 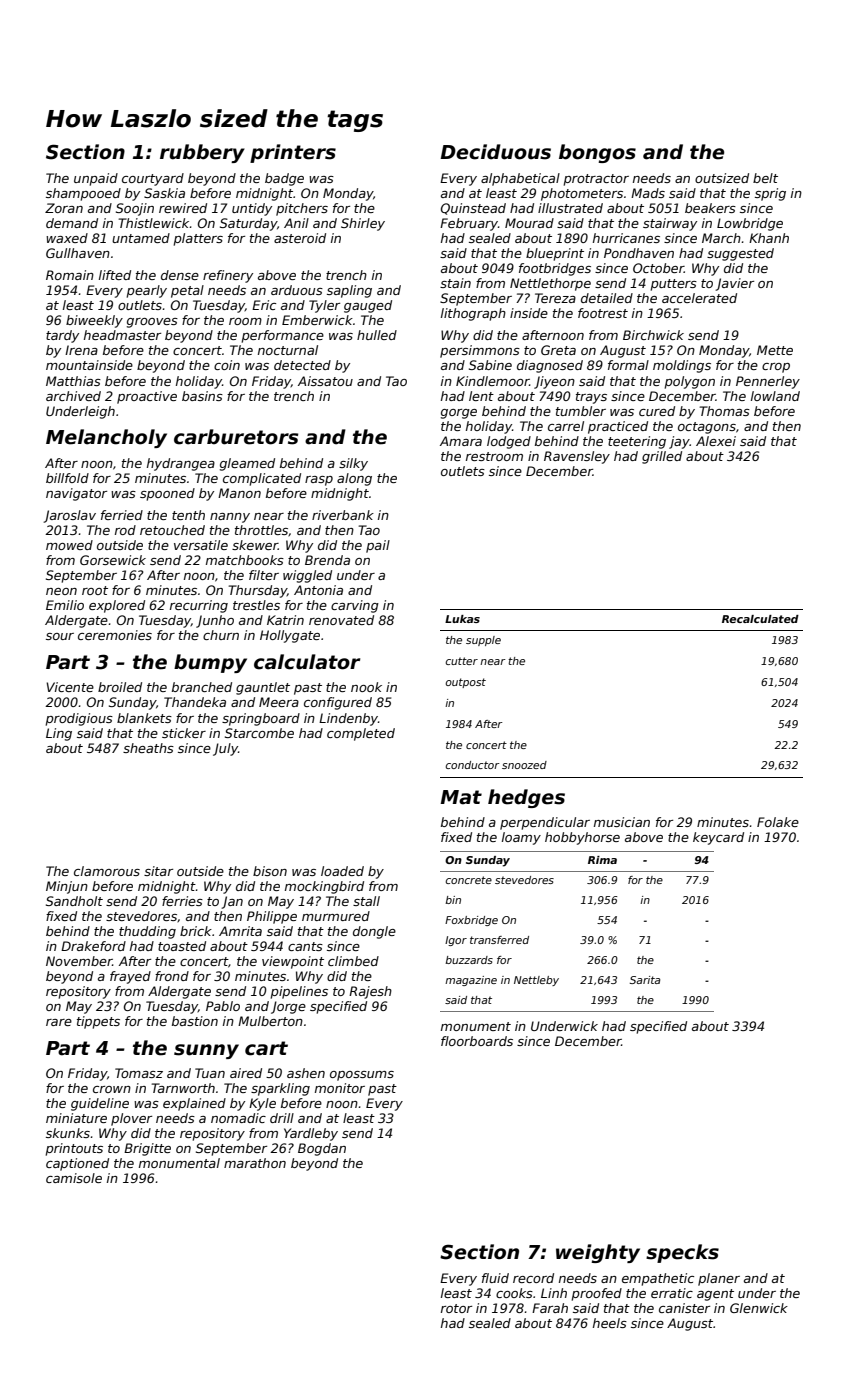 I want to click on rotor, so click(x=456, y=1308).
